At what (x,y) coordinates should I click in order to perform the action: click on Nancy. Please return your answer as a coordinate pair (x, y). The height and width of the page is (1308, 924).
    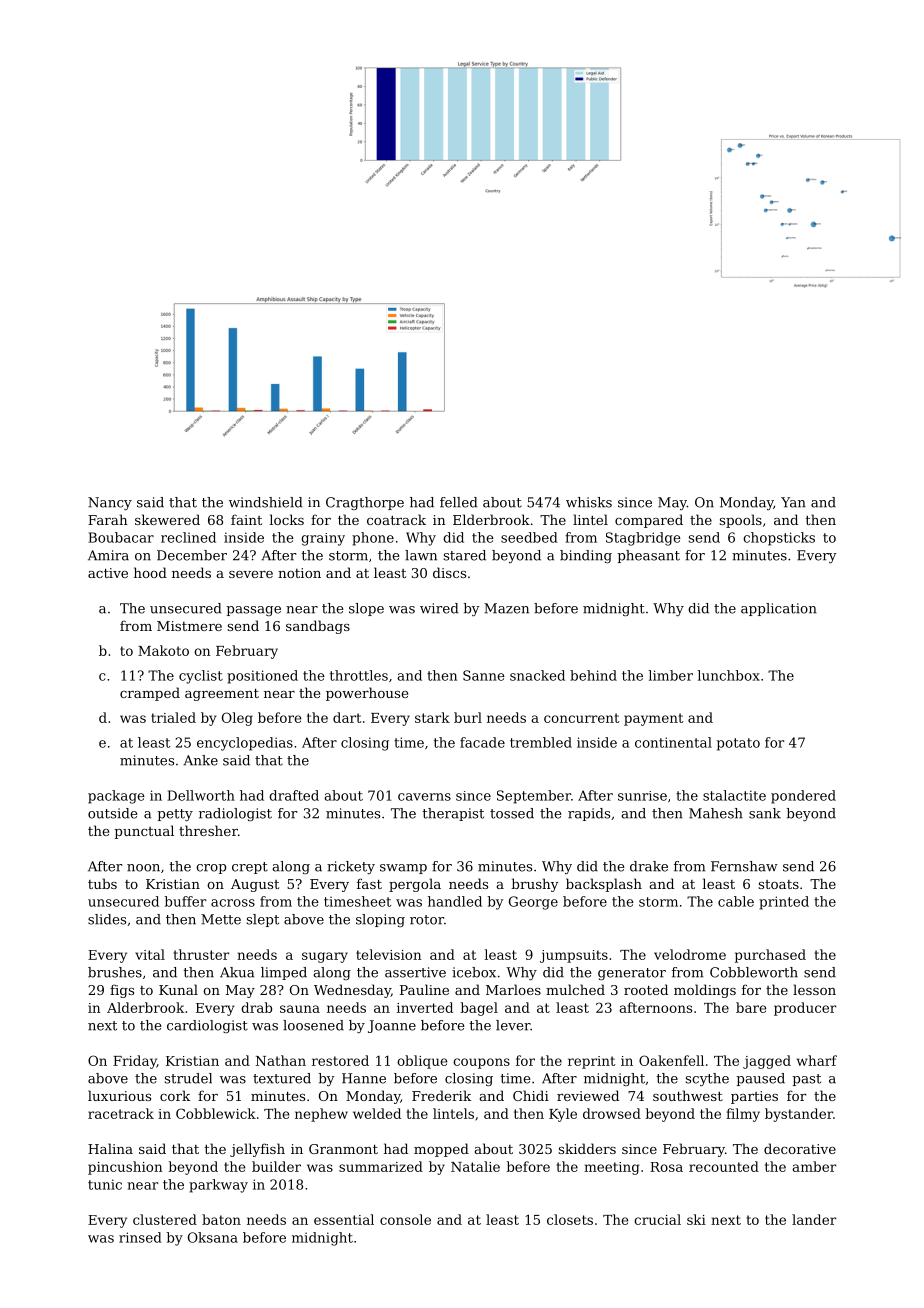
    Looking at the image, I should click on (110, 503).
